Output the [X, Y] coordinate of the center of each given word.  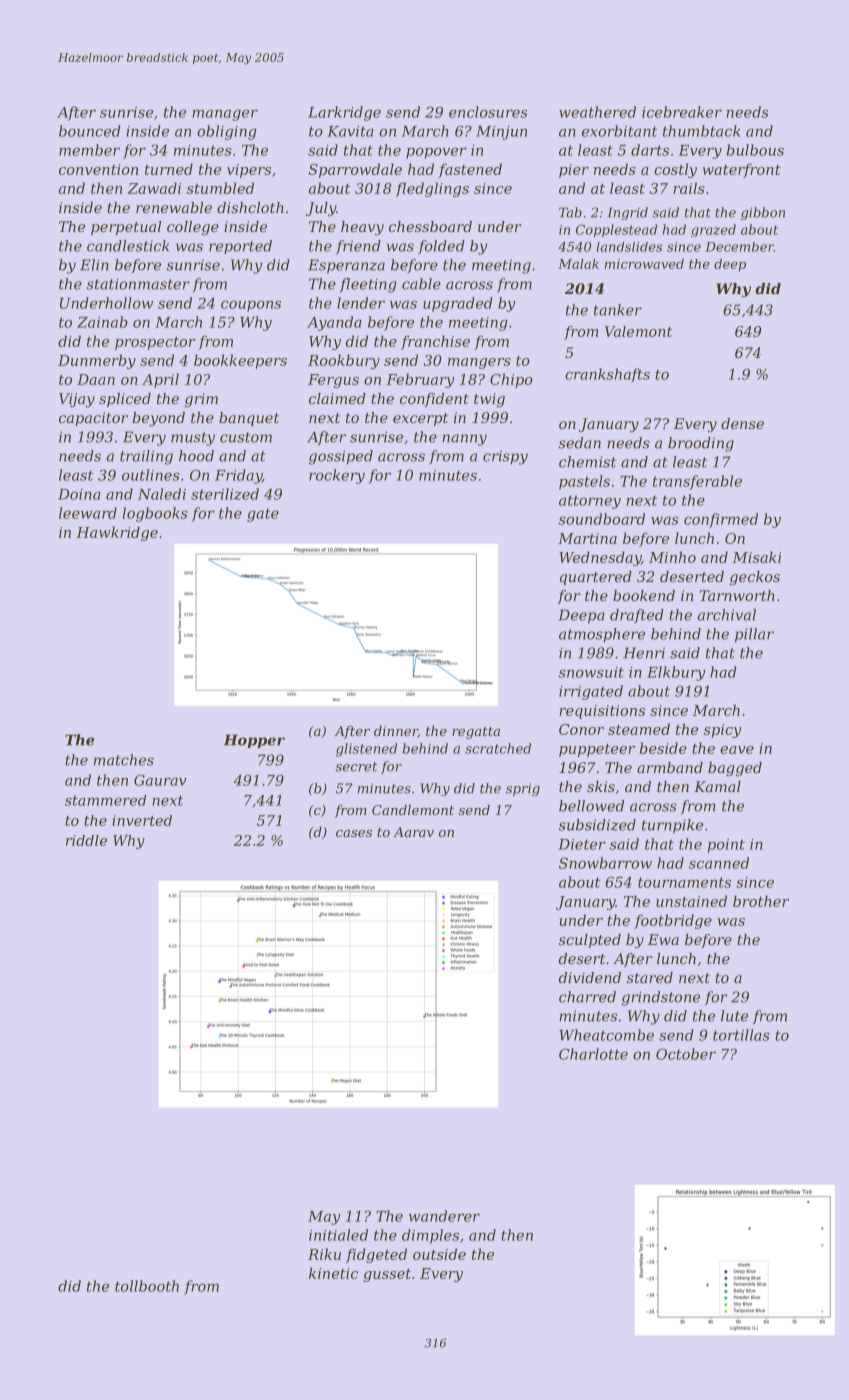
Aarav [413, 832]
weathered [597, 112]
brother [761, 901]
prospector [155, 343]
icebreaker [682, 112]
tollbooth [147, 1286]
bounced [90, 131]
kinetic [333, 1273]
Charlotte [593, 1054]
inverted [142, 820]
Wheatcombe [606, 1035]
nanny [464, 440]
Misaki [756, 557]
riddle [86, 840]
